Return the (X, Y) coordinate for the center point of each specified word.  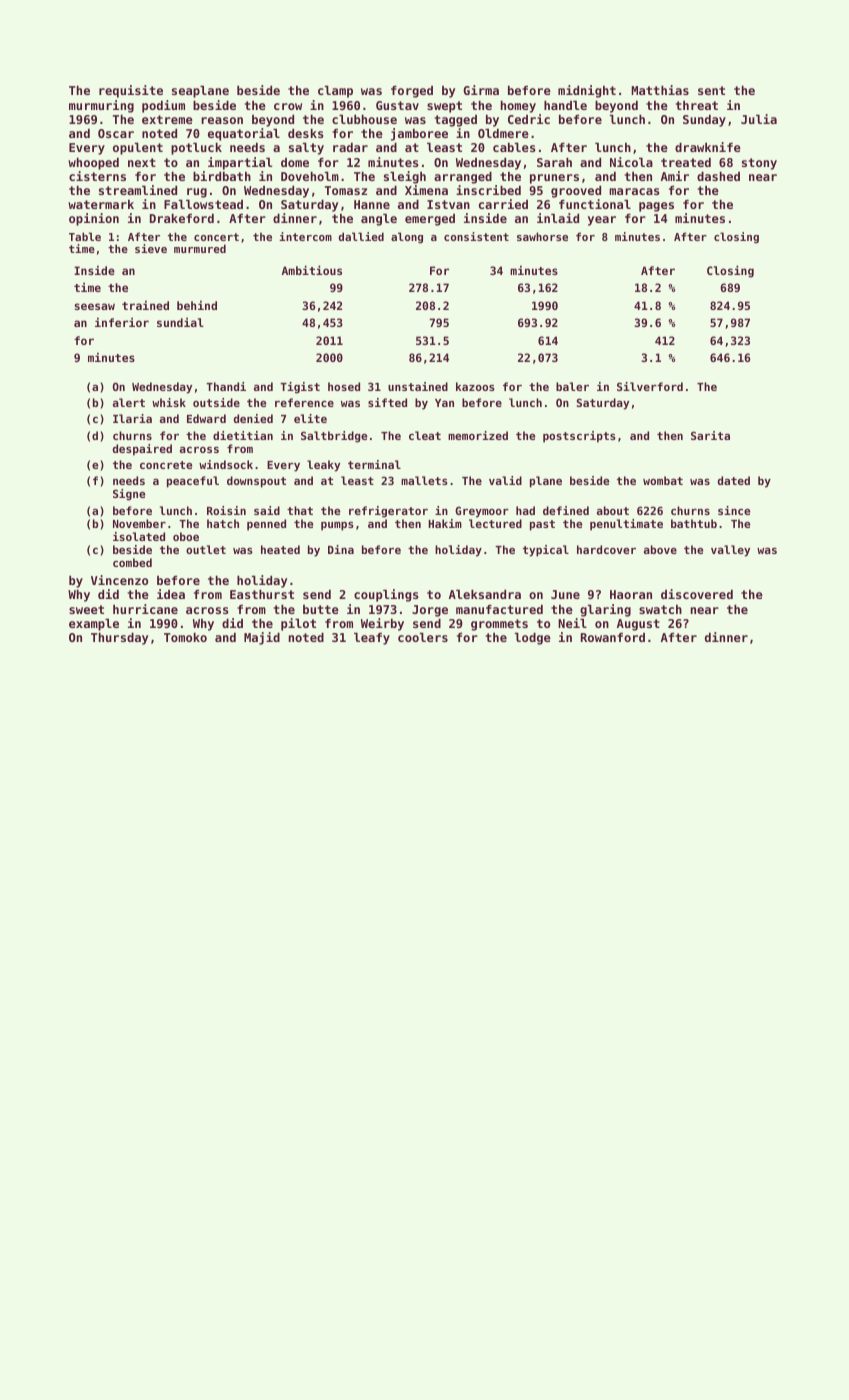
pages (656, 207)
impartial (240, 163)
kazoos (475, 386)
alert (129, 402)
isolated (139, 536)
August (638, 625)
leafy (372, 639)
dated (734, 480)
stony (759, 164)
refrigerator (388, 512)
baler (572, 386)
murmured (200, 248)
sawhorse (542, 236)
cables (514, 147)
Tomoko (185, 637)
